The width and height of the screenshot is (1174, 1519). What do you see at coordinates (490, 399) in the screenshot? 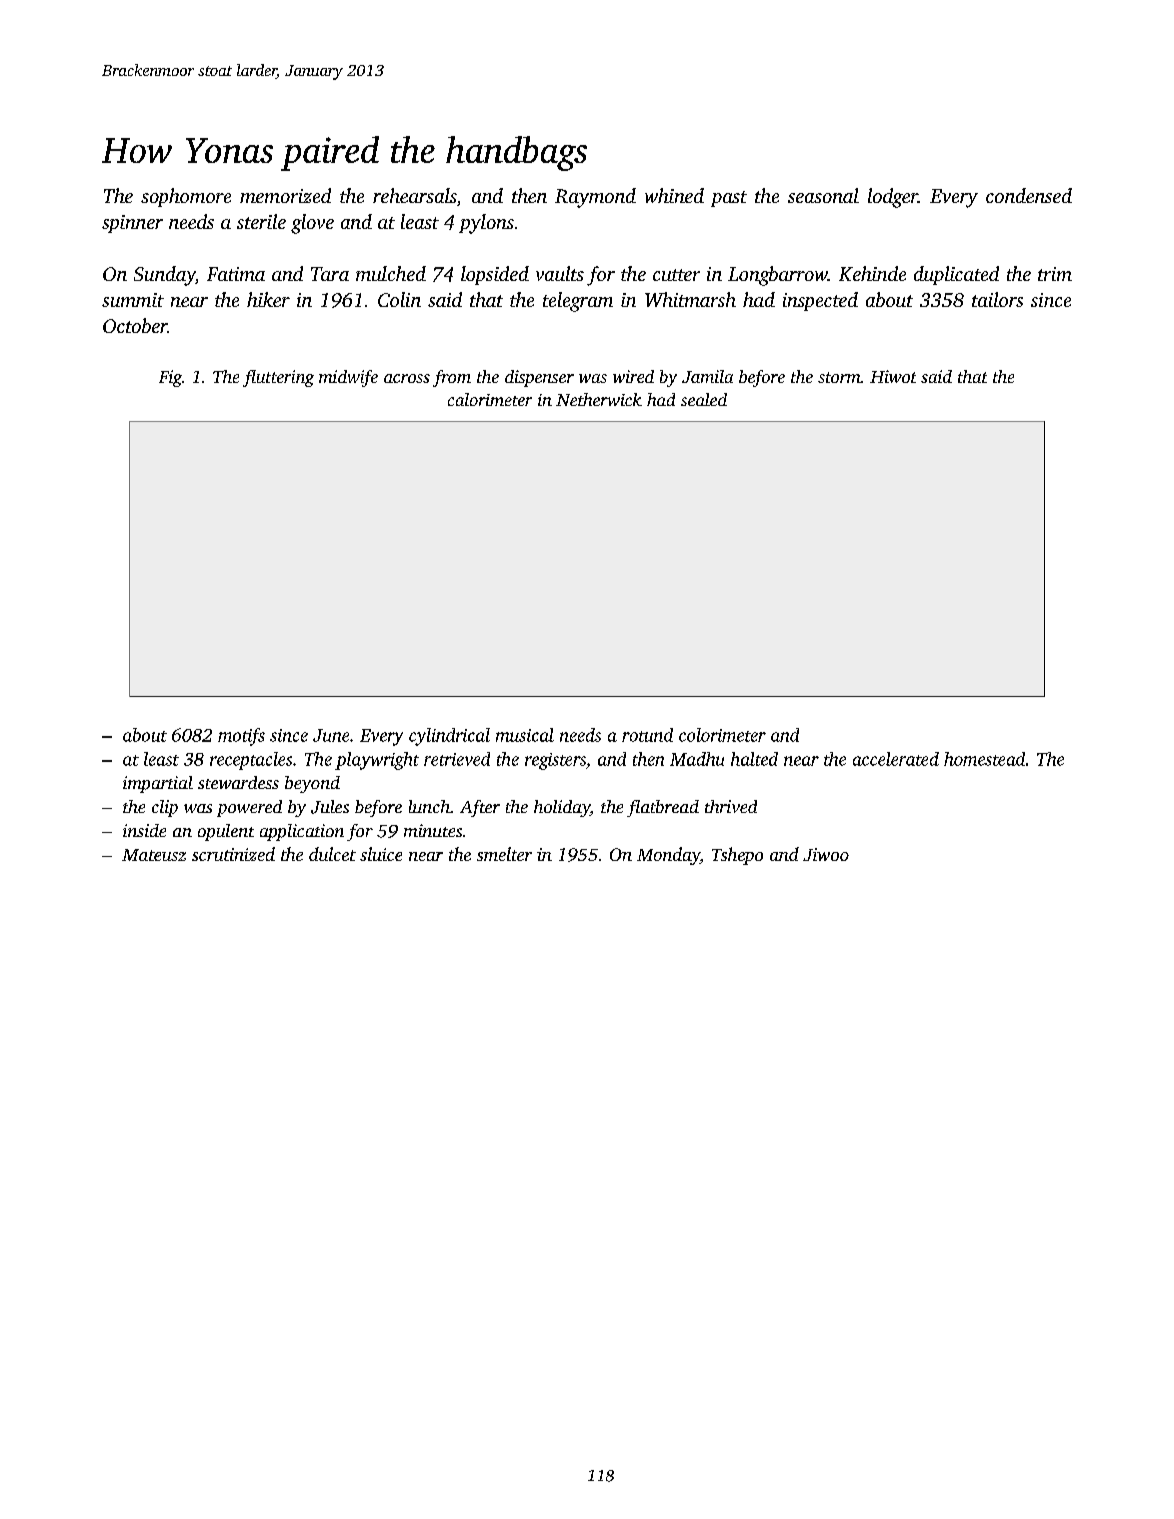
I see `calorimeter` at bounding box center [490, 399].
